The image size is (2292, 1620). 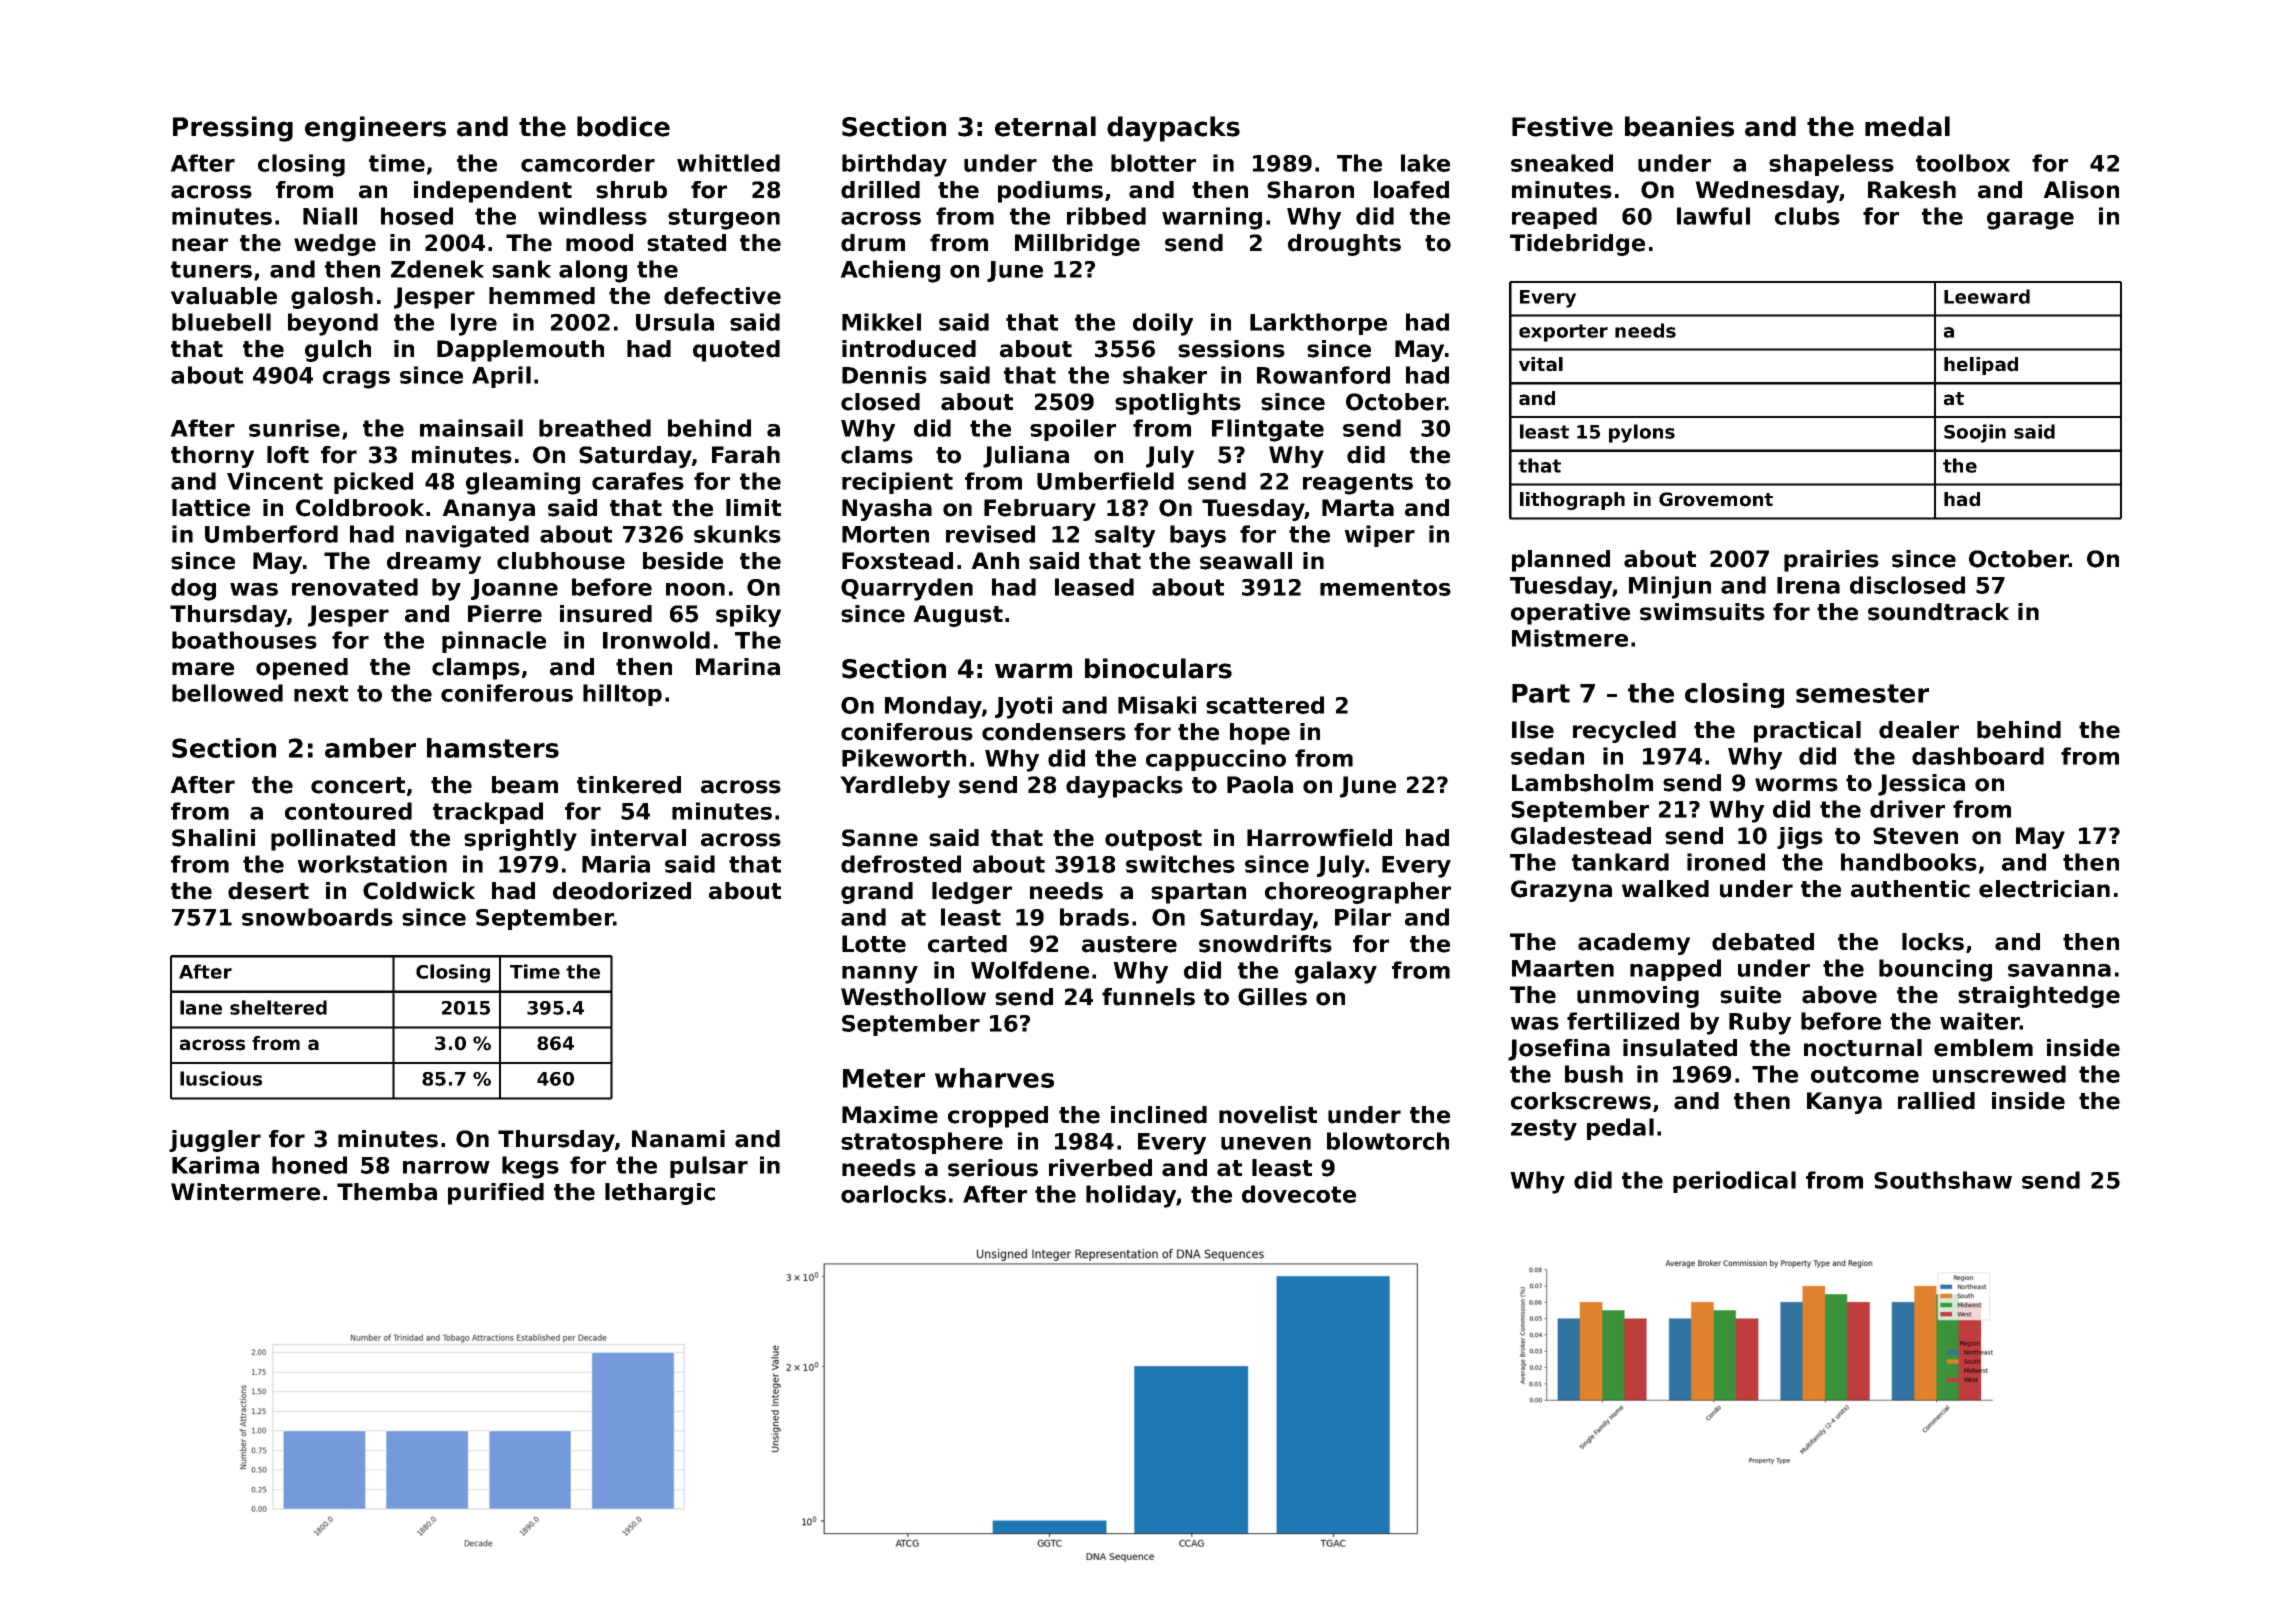 What do you see at coordinates (387, 1192) in the image?
I see `Themba` at bounding box center [387, 1192].
